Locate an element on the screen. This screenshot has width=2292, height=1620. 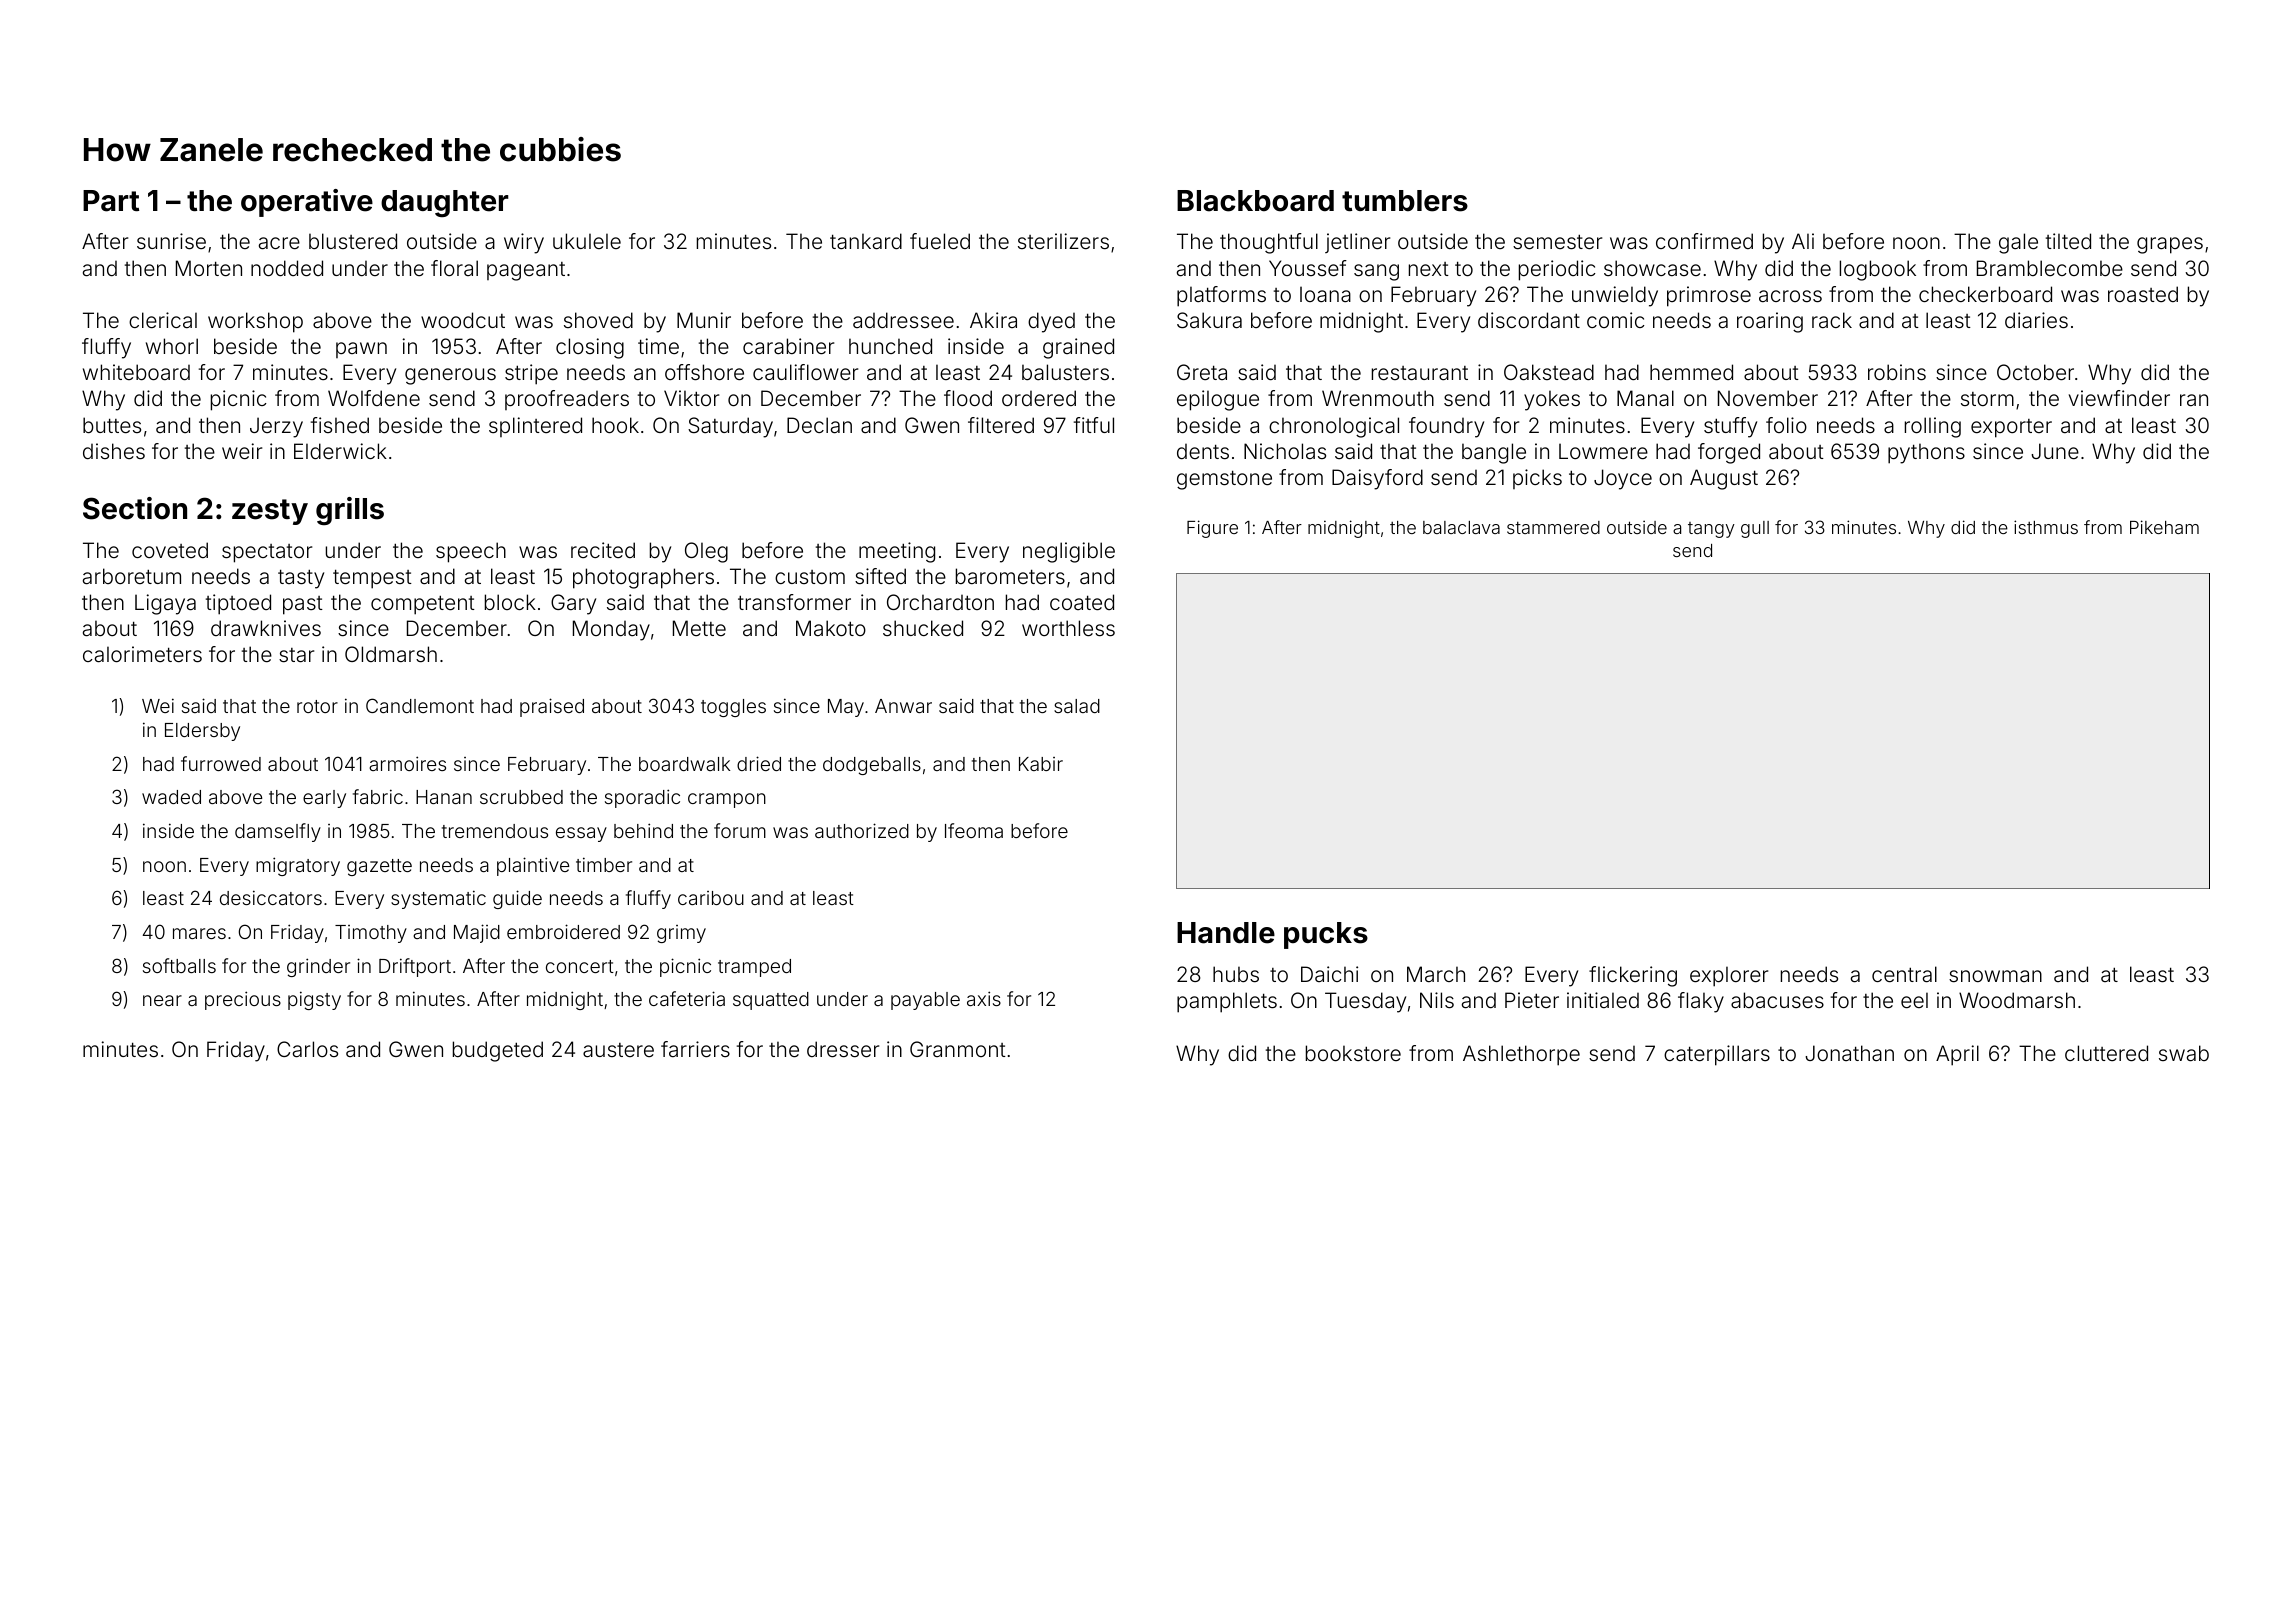
worthless is located at coordinates (1068, 628).
